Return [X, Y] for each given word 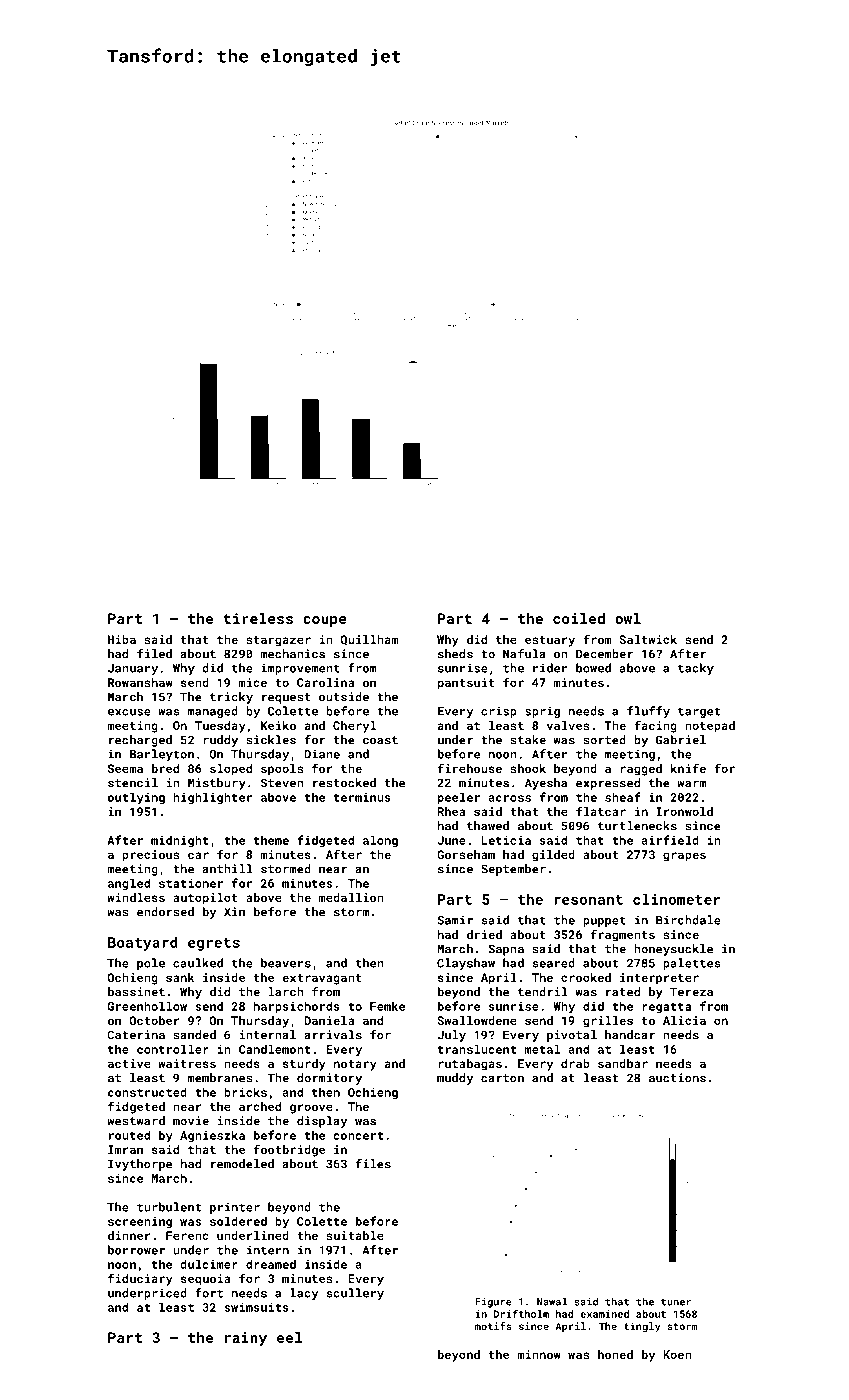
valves [568, 725]
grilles [608, 1022]
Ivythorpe [140, 1165]
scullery [355, 1294]
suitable [355, 1235]
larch [286, 992]
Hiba [122, 639]
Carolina [325, 682]
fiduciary [140, 1279]
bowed [593, 668]
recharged [140, 741]
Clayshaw [466, 964]
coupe [325, 621]
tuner [676, 1302]
